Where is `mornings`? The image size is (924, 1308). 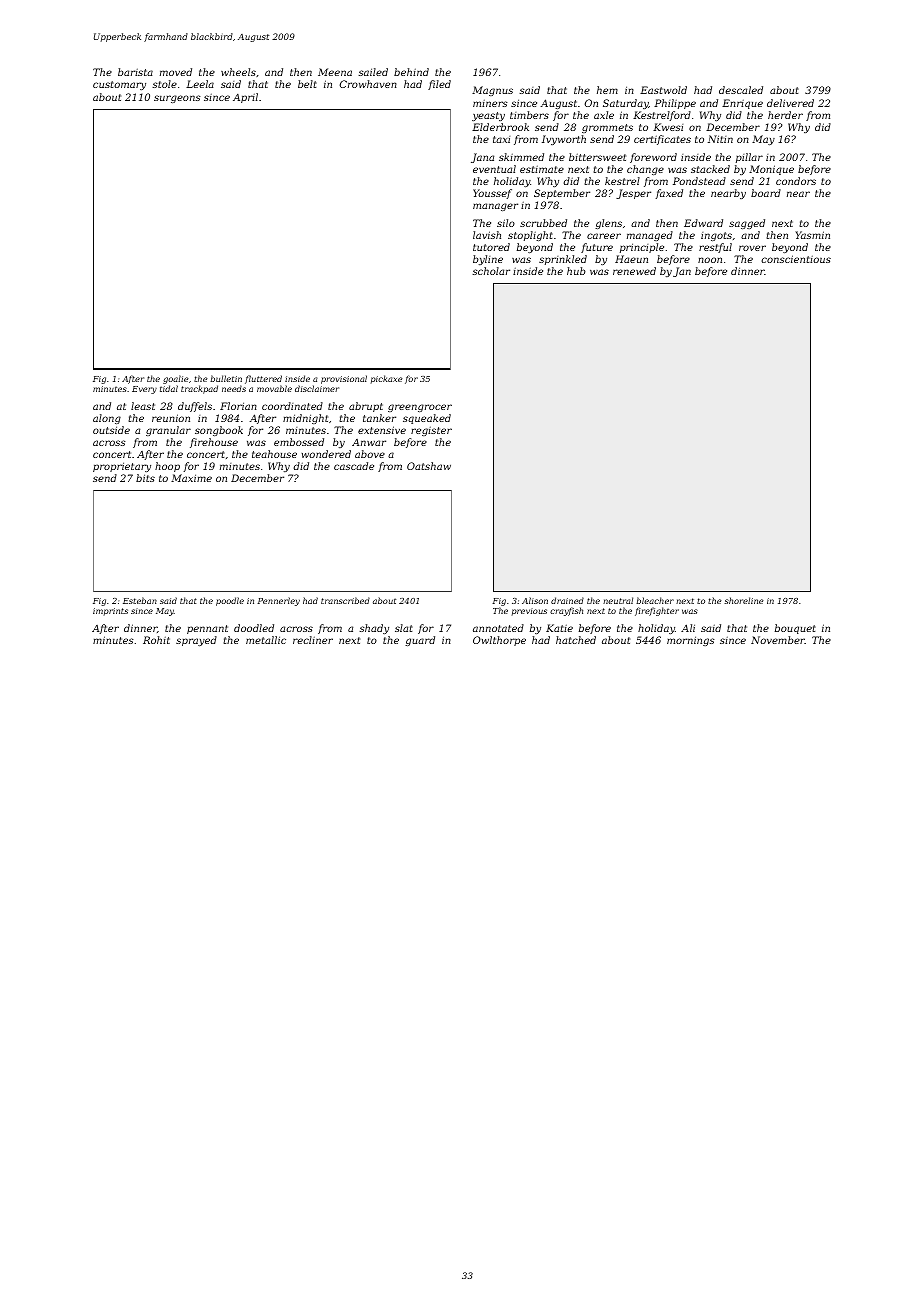 mornings is located at coordinates (691, 641).
